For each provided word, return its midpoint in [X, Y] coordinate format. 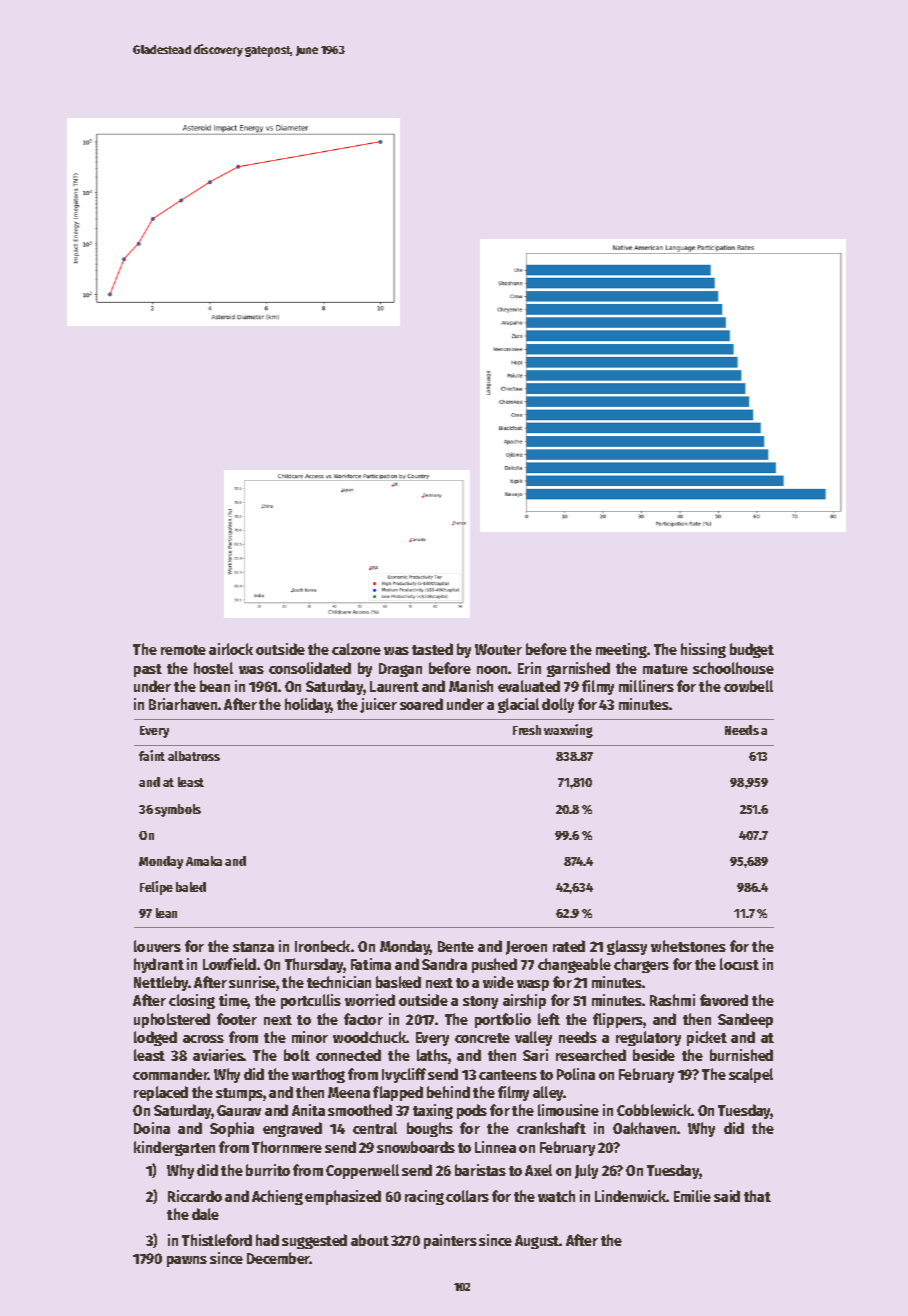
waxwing [568, 731]
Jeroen [526, 948]
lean [166, 913]
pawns [187, 1261]
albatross [194, 756]
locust [739, 964]
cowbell [748, 686]
